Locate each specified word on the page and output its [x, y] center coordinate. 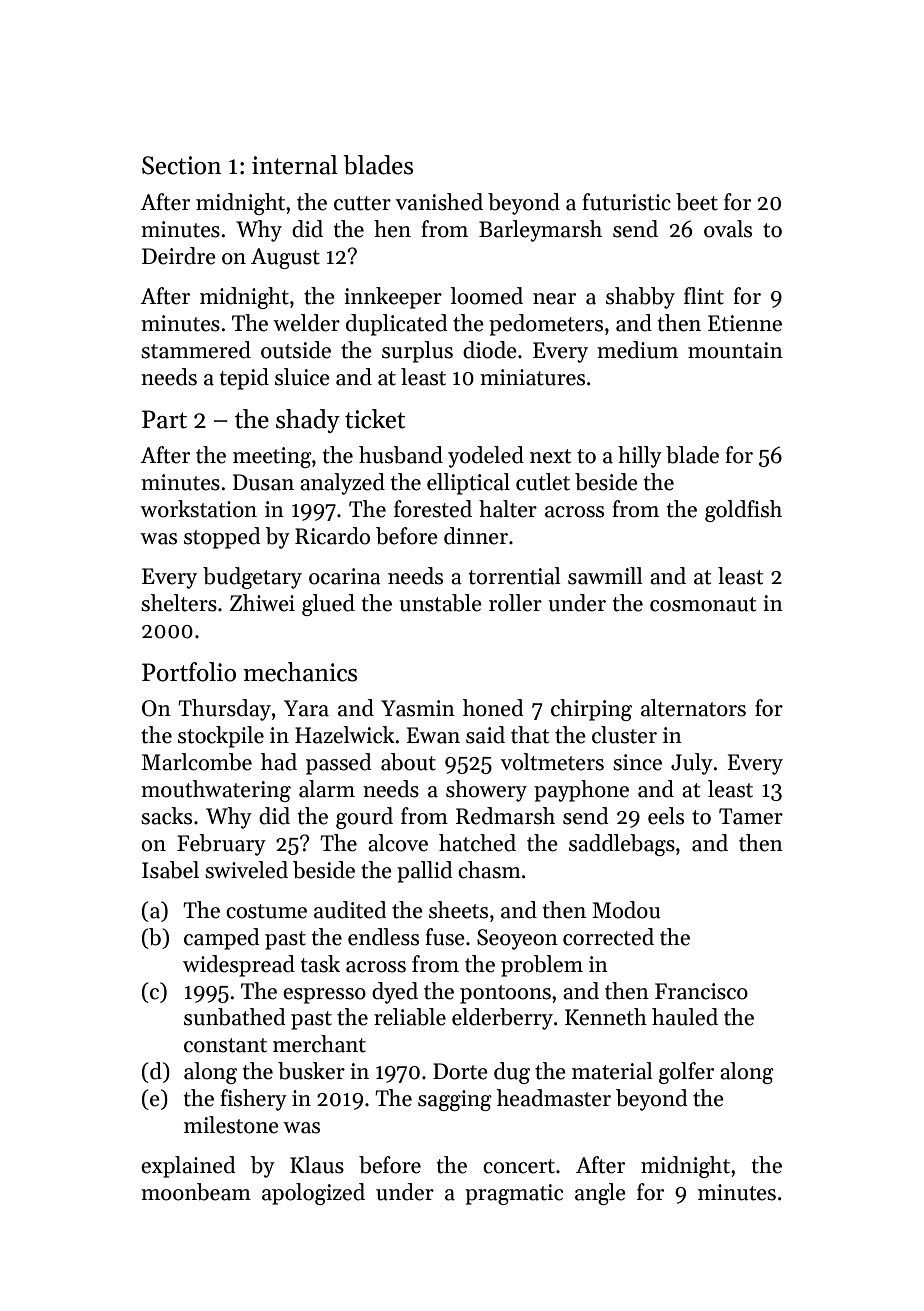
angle [600, 1194]
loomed [486, 296]
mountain [735, 350]
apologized [313, 1194]
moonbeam [196, 1192]
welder [306, 323]
